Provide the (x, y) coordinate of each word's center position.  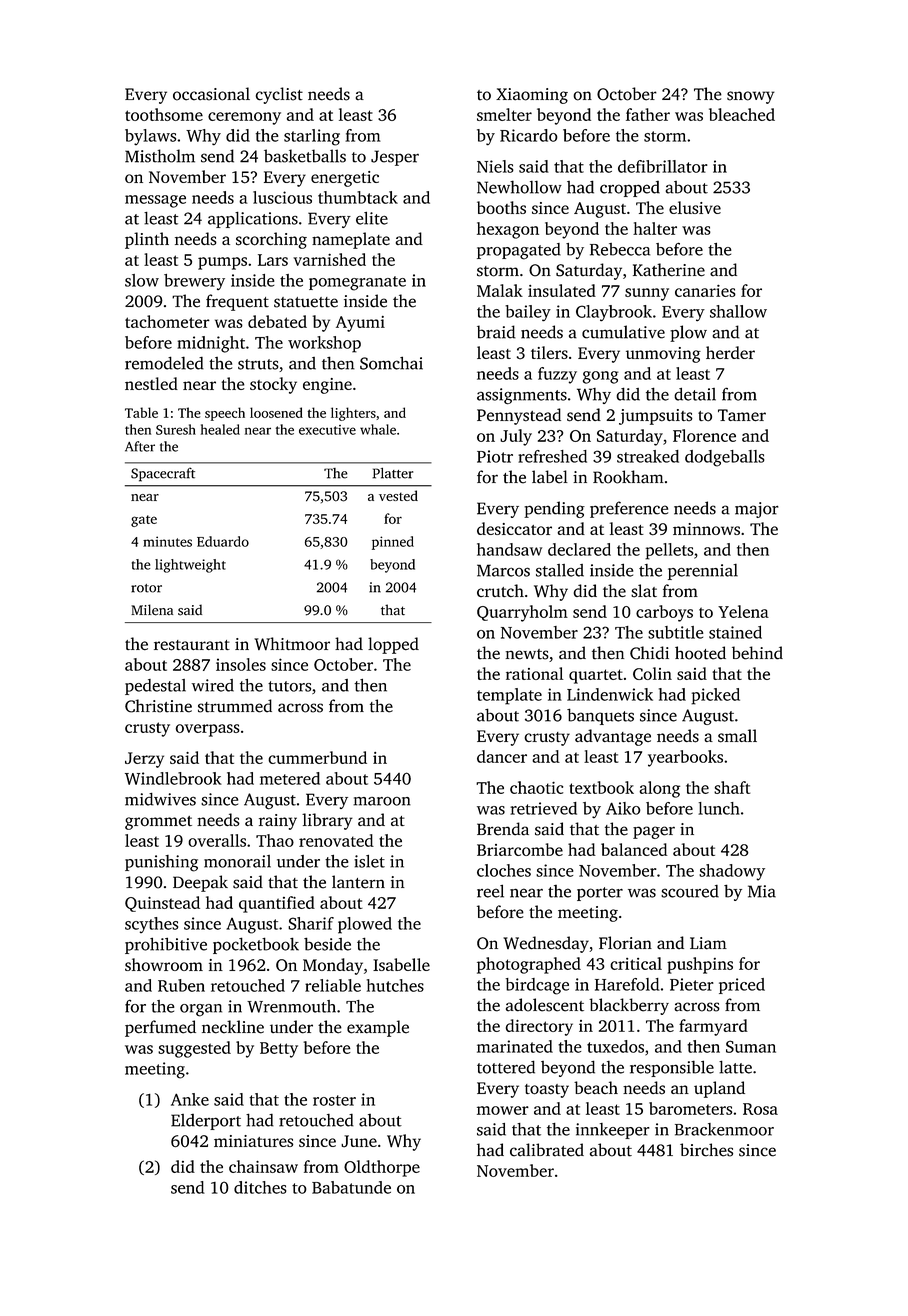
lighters (353, 414)
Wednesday (546, 944)
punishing (161, 863)
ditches (260, 1187)
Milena (152, 610)
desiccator (514, 528)
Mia (762, 891)
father (648, 114)
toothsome (164, 114)
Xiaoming (532, 96)
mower (503, 1110)
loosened (276, 412)
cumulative (623, 332)
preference (629, 509)
